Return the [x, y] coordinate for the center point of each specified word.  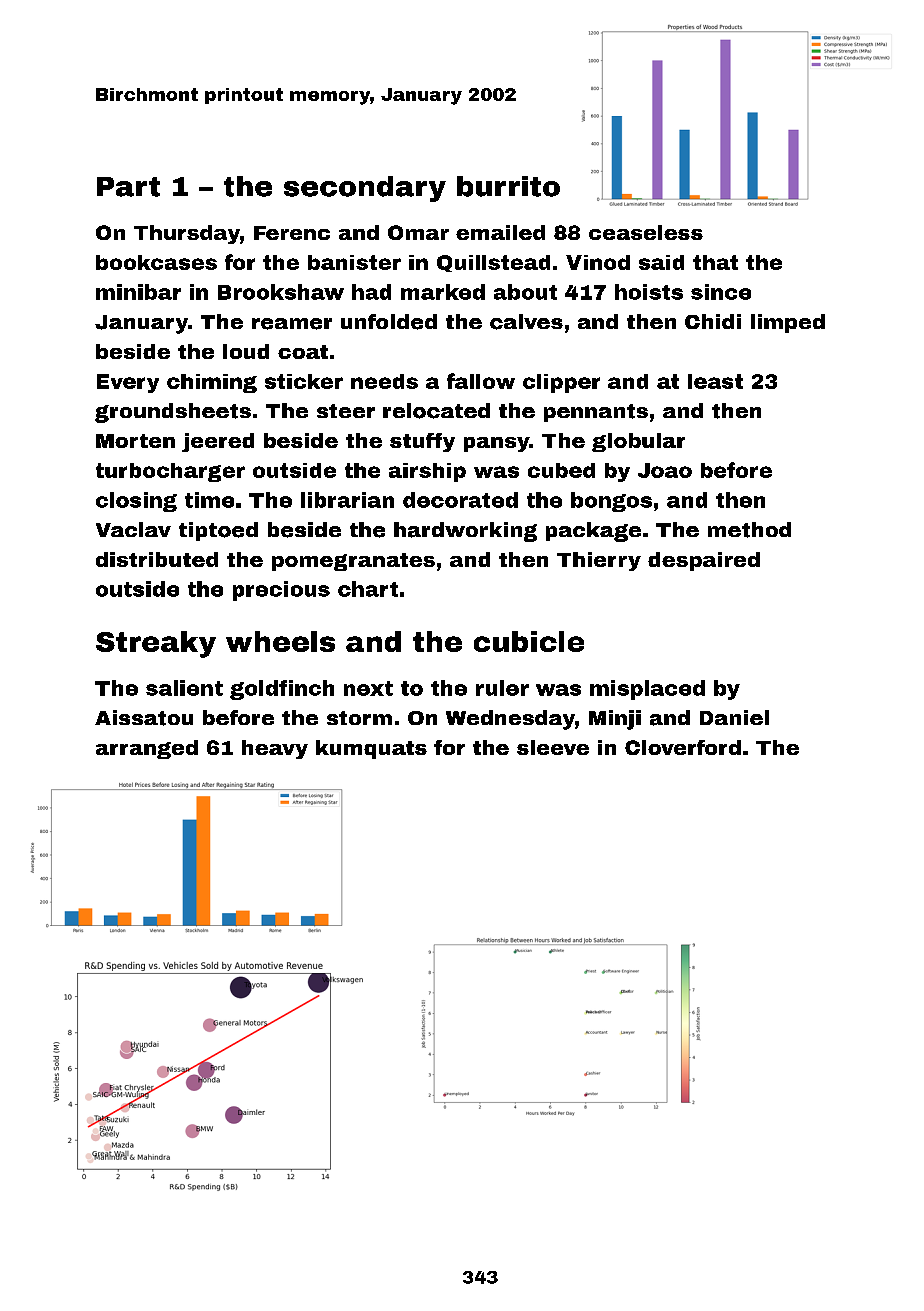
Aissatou [144, 718]
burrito [508, 186]
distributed [157, 559]
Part [128, 187]
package [593, 532]
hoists [649, 292]
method [749, 530]
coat [303, 352]
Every [128, 383]
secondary [365, 189]
